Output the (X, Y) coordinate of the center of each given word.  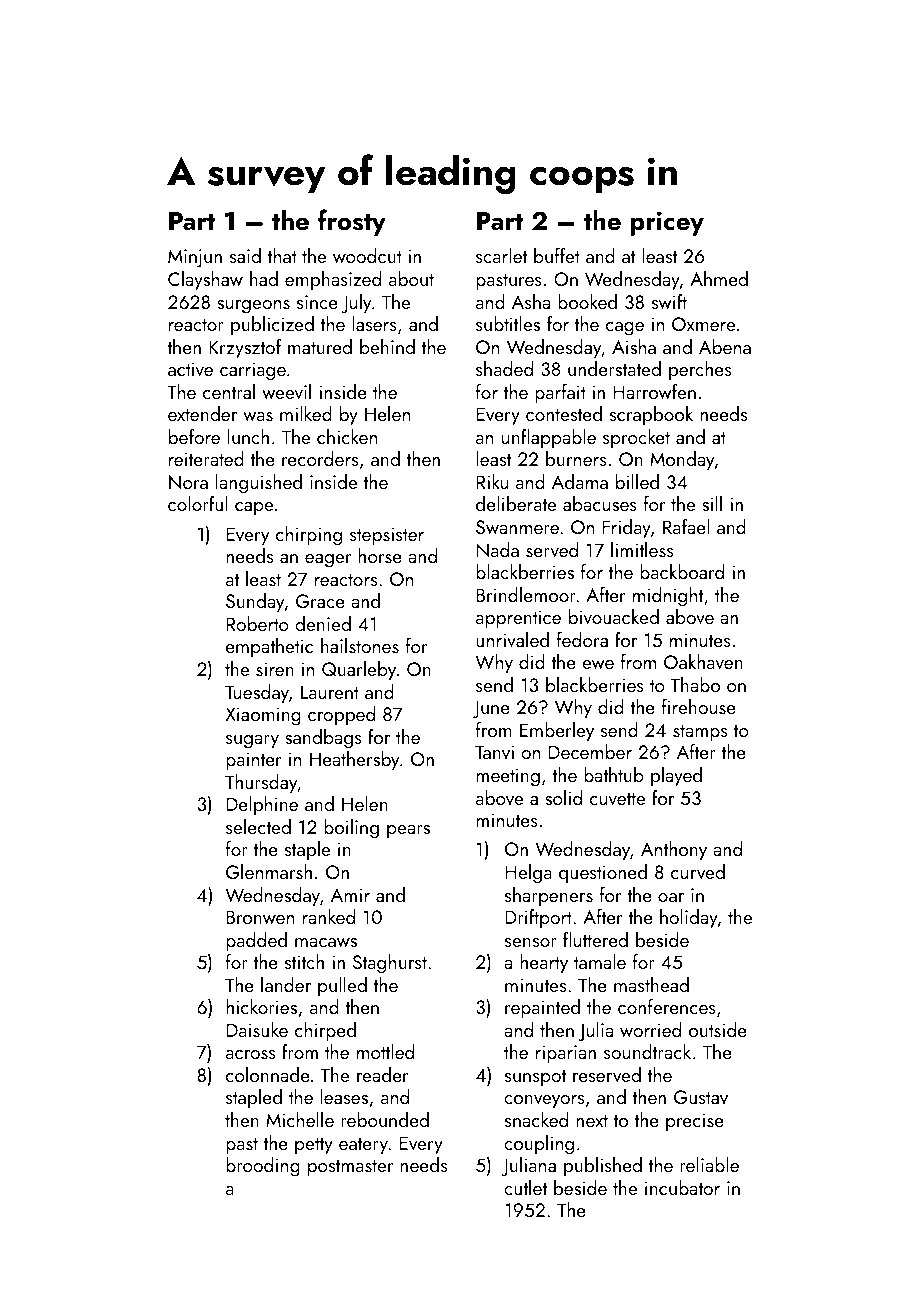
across (251, 1054)
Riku (492, 481)
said (245, 255)
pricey (667, 223)
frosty (352, 222)
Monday (682, 460)
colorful (198, 503)
